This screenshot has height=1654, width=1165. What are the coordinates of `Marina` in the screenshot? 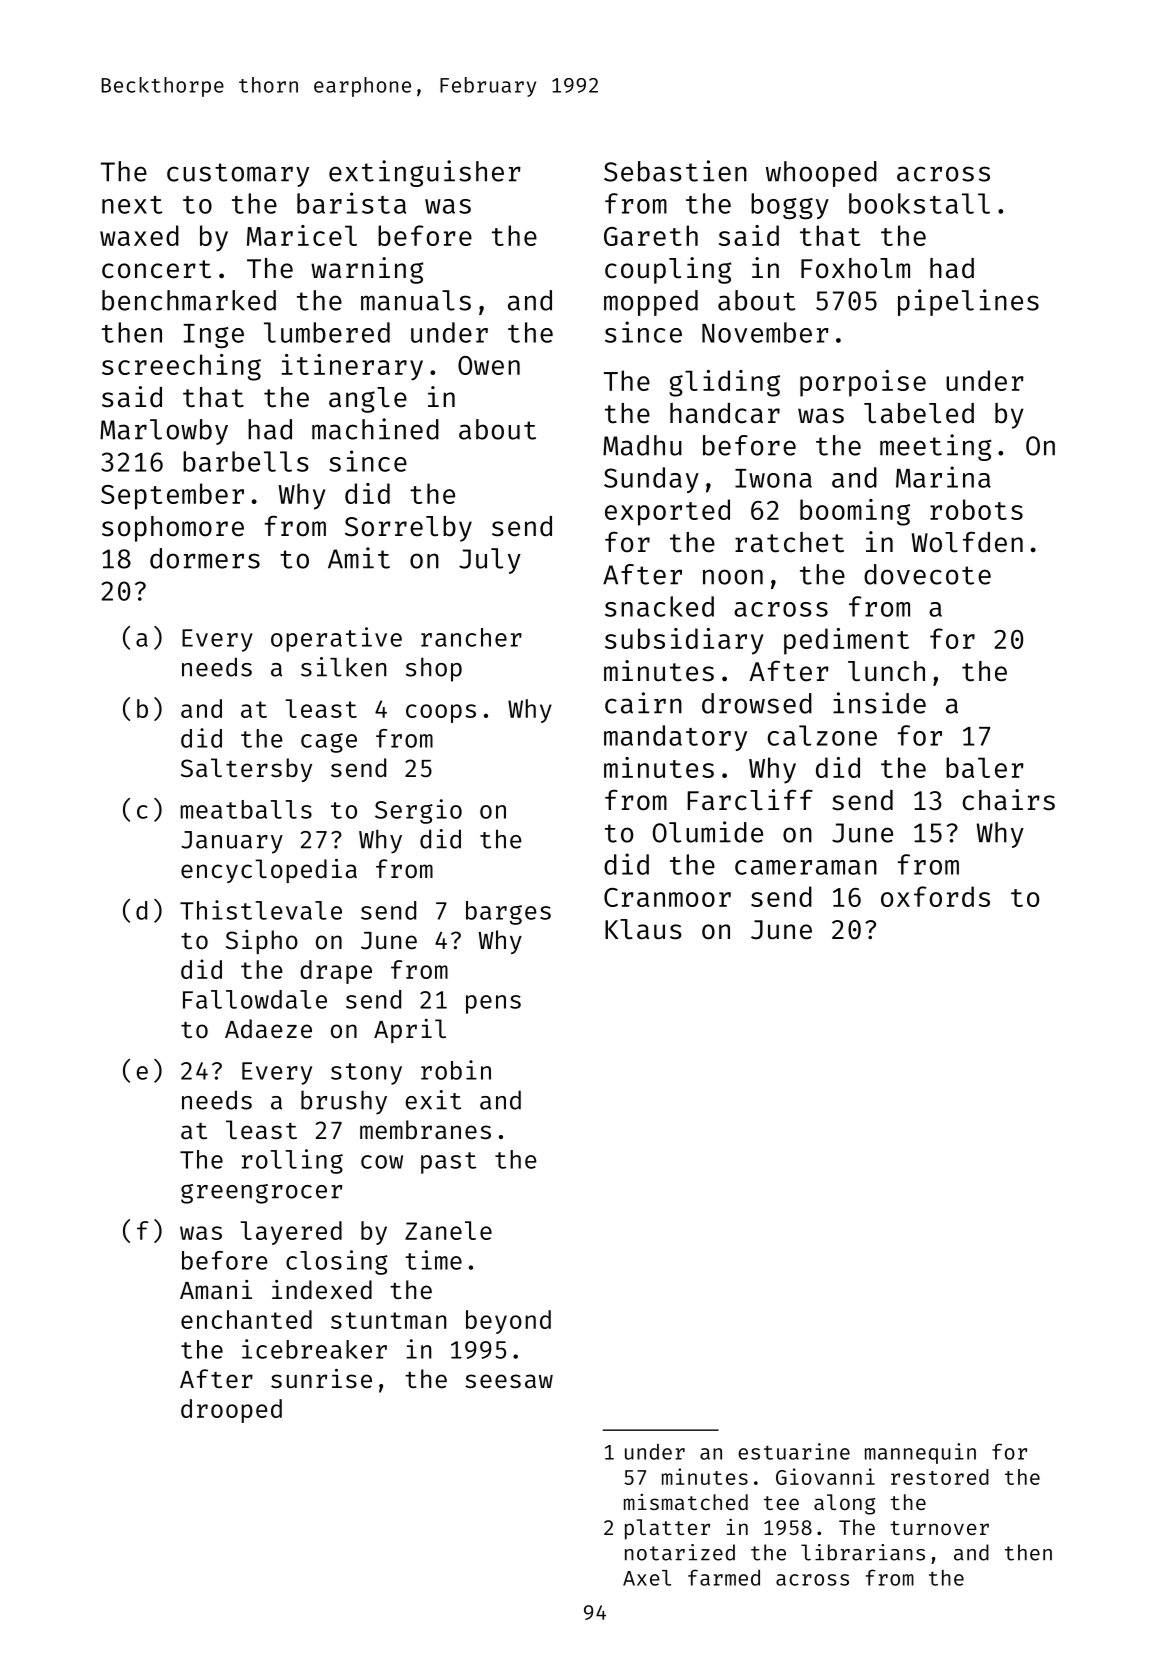 It's located at (943, 477).
